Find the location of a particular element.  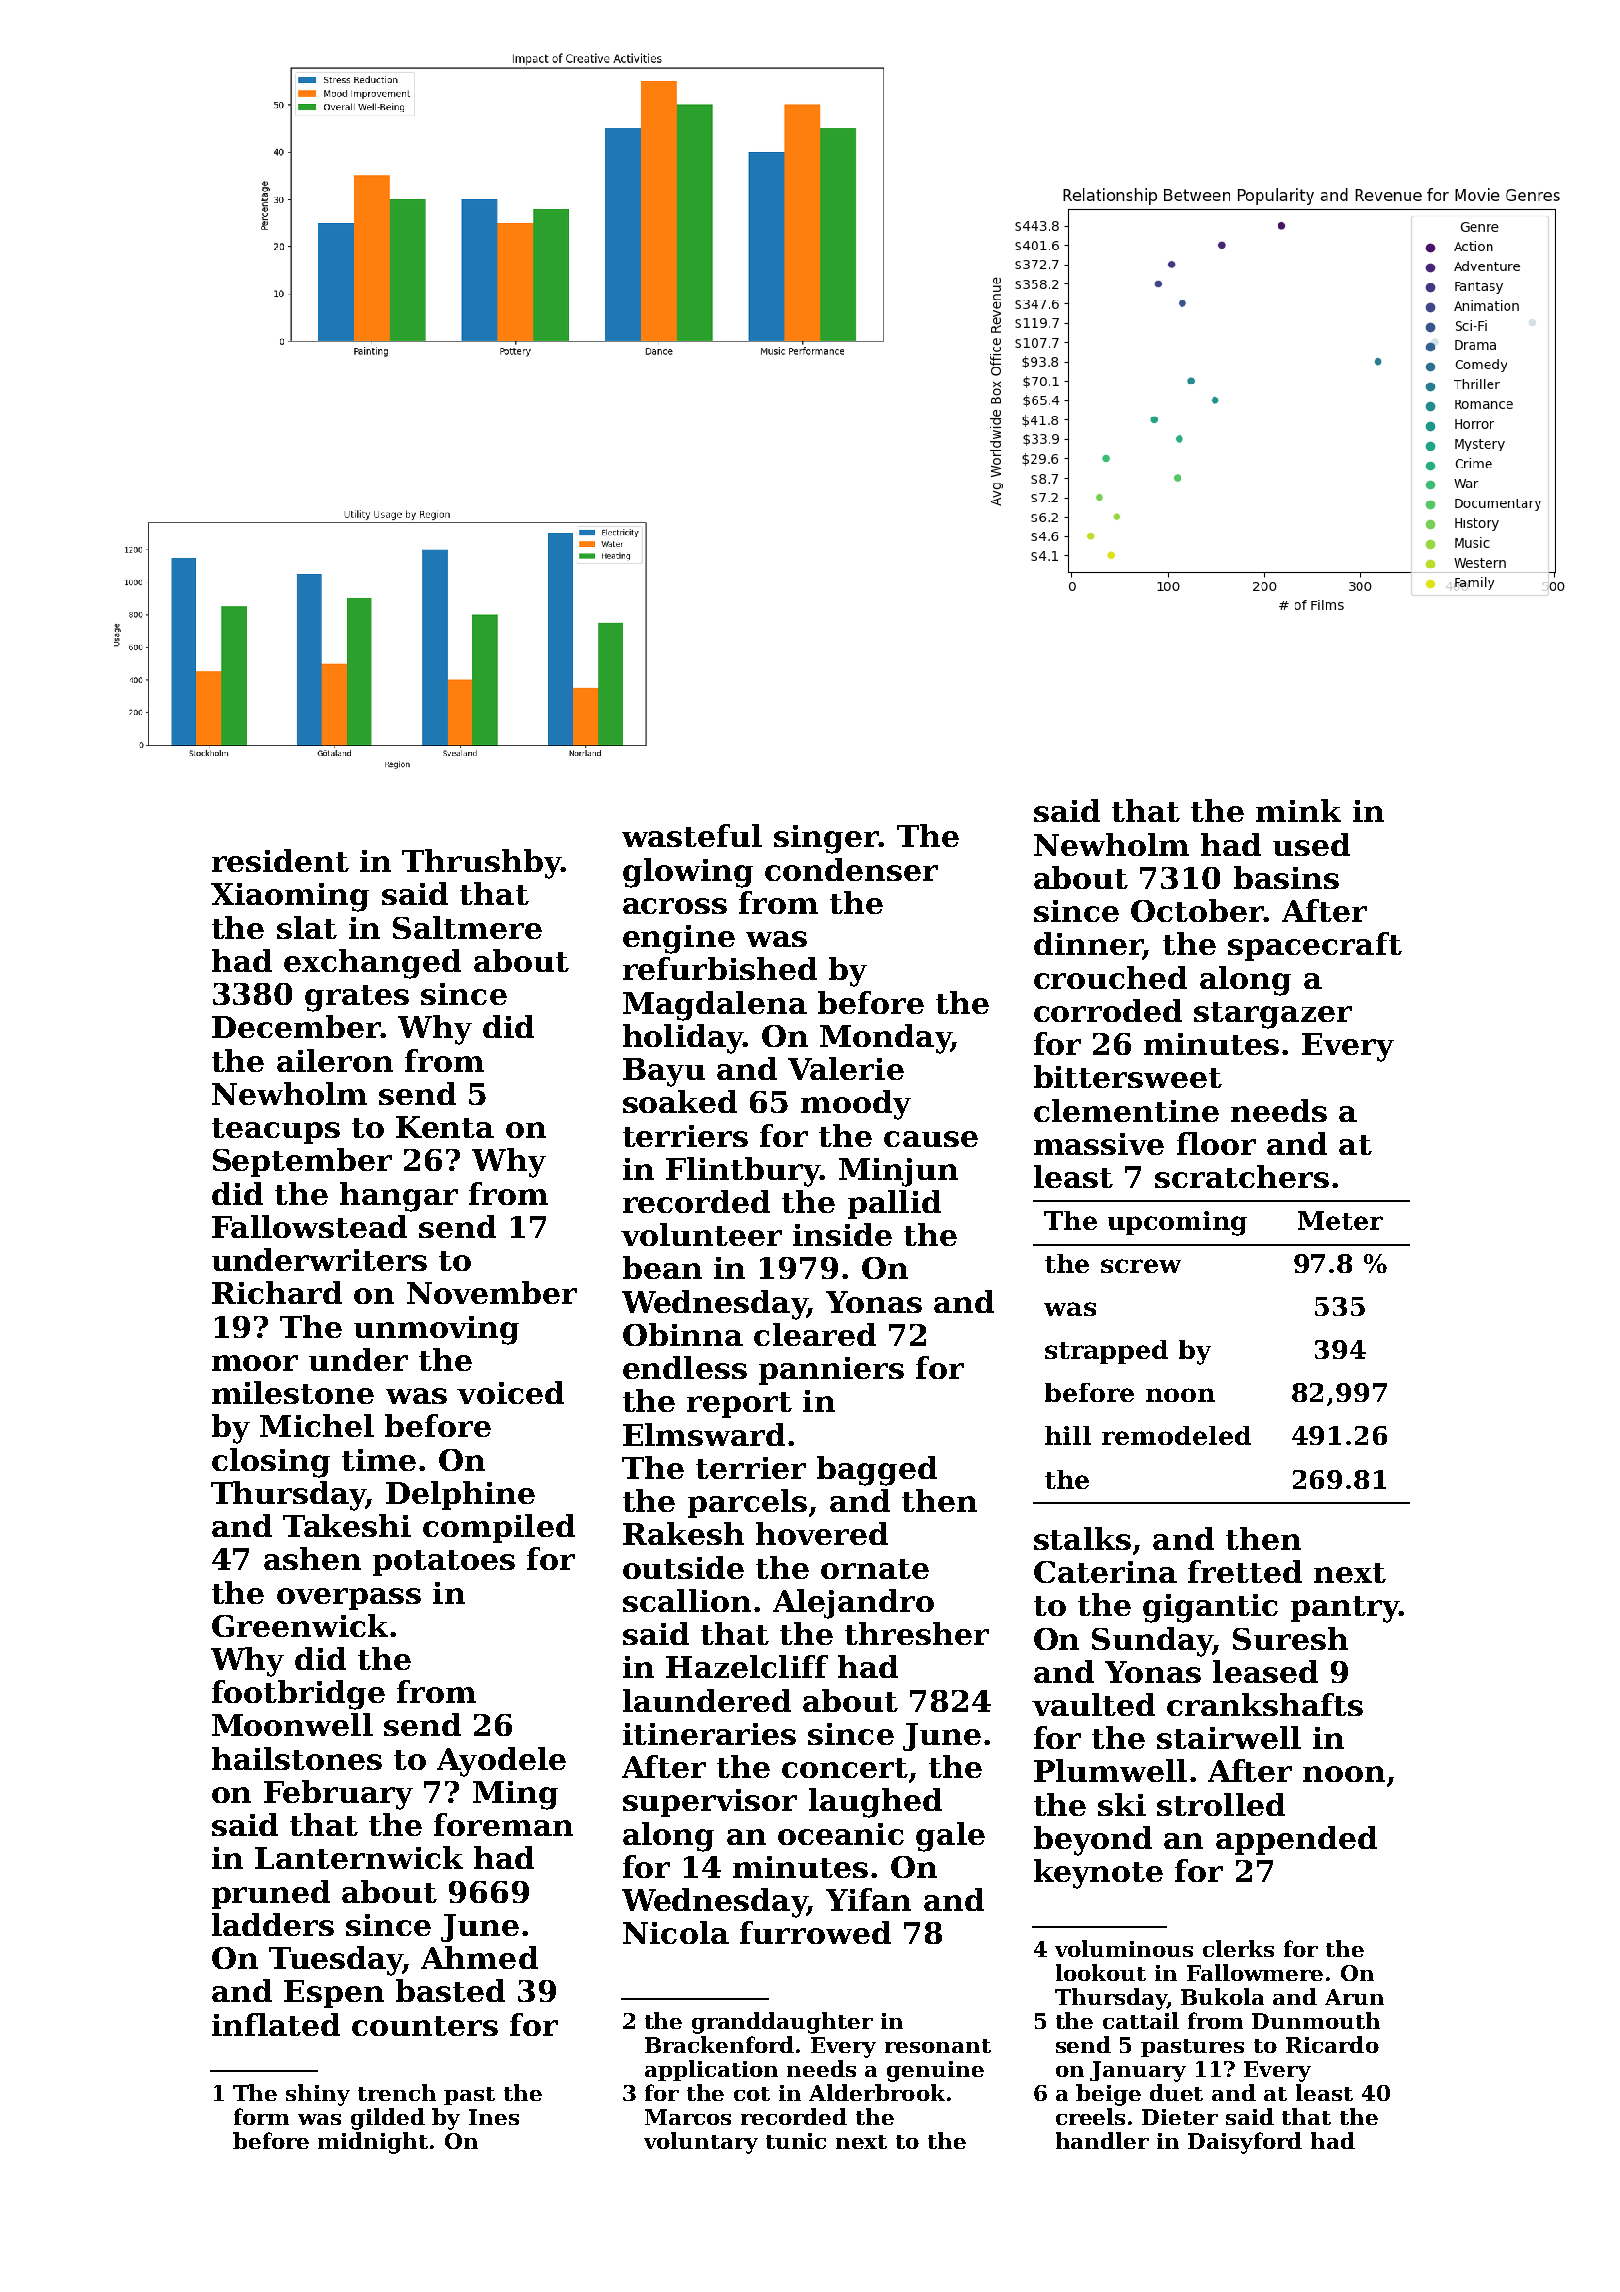

slat is located at coordinates (307, 927).
